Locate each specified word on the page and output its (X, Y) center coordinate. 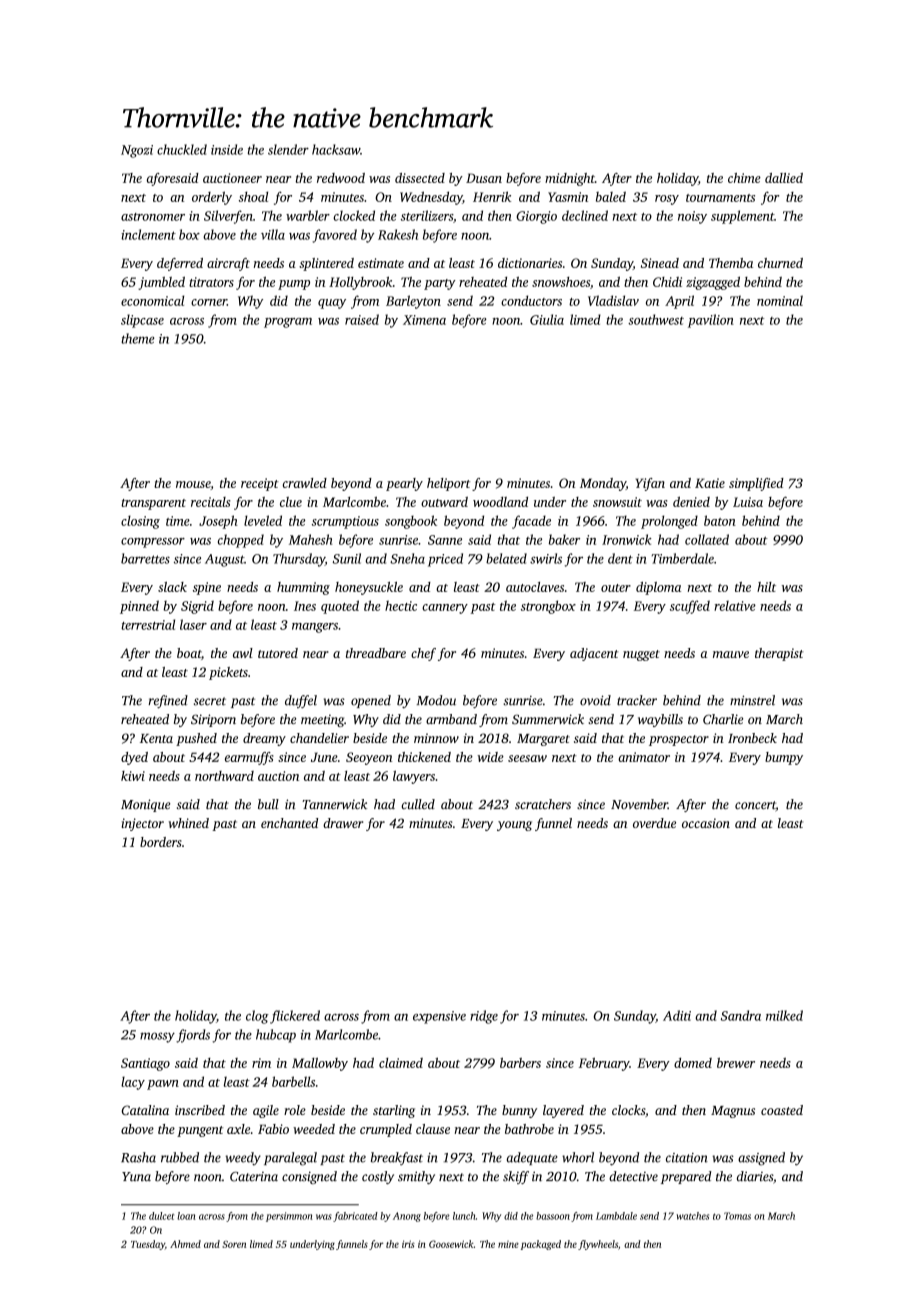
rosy (667, 200)
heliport (448, 484)
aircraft (228, 264)
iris (408, 1244)
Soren (234, 1244)
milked (784, 1015)
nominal (780, 300)
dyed (134, 758)
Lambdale (616, 1216)
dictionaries (530, 263)
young (514, 826)
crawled (305, 483)
